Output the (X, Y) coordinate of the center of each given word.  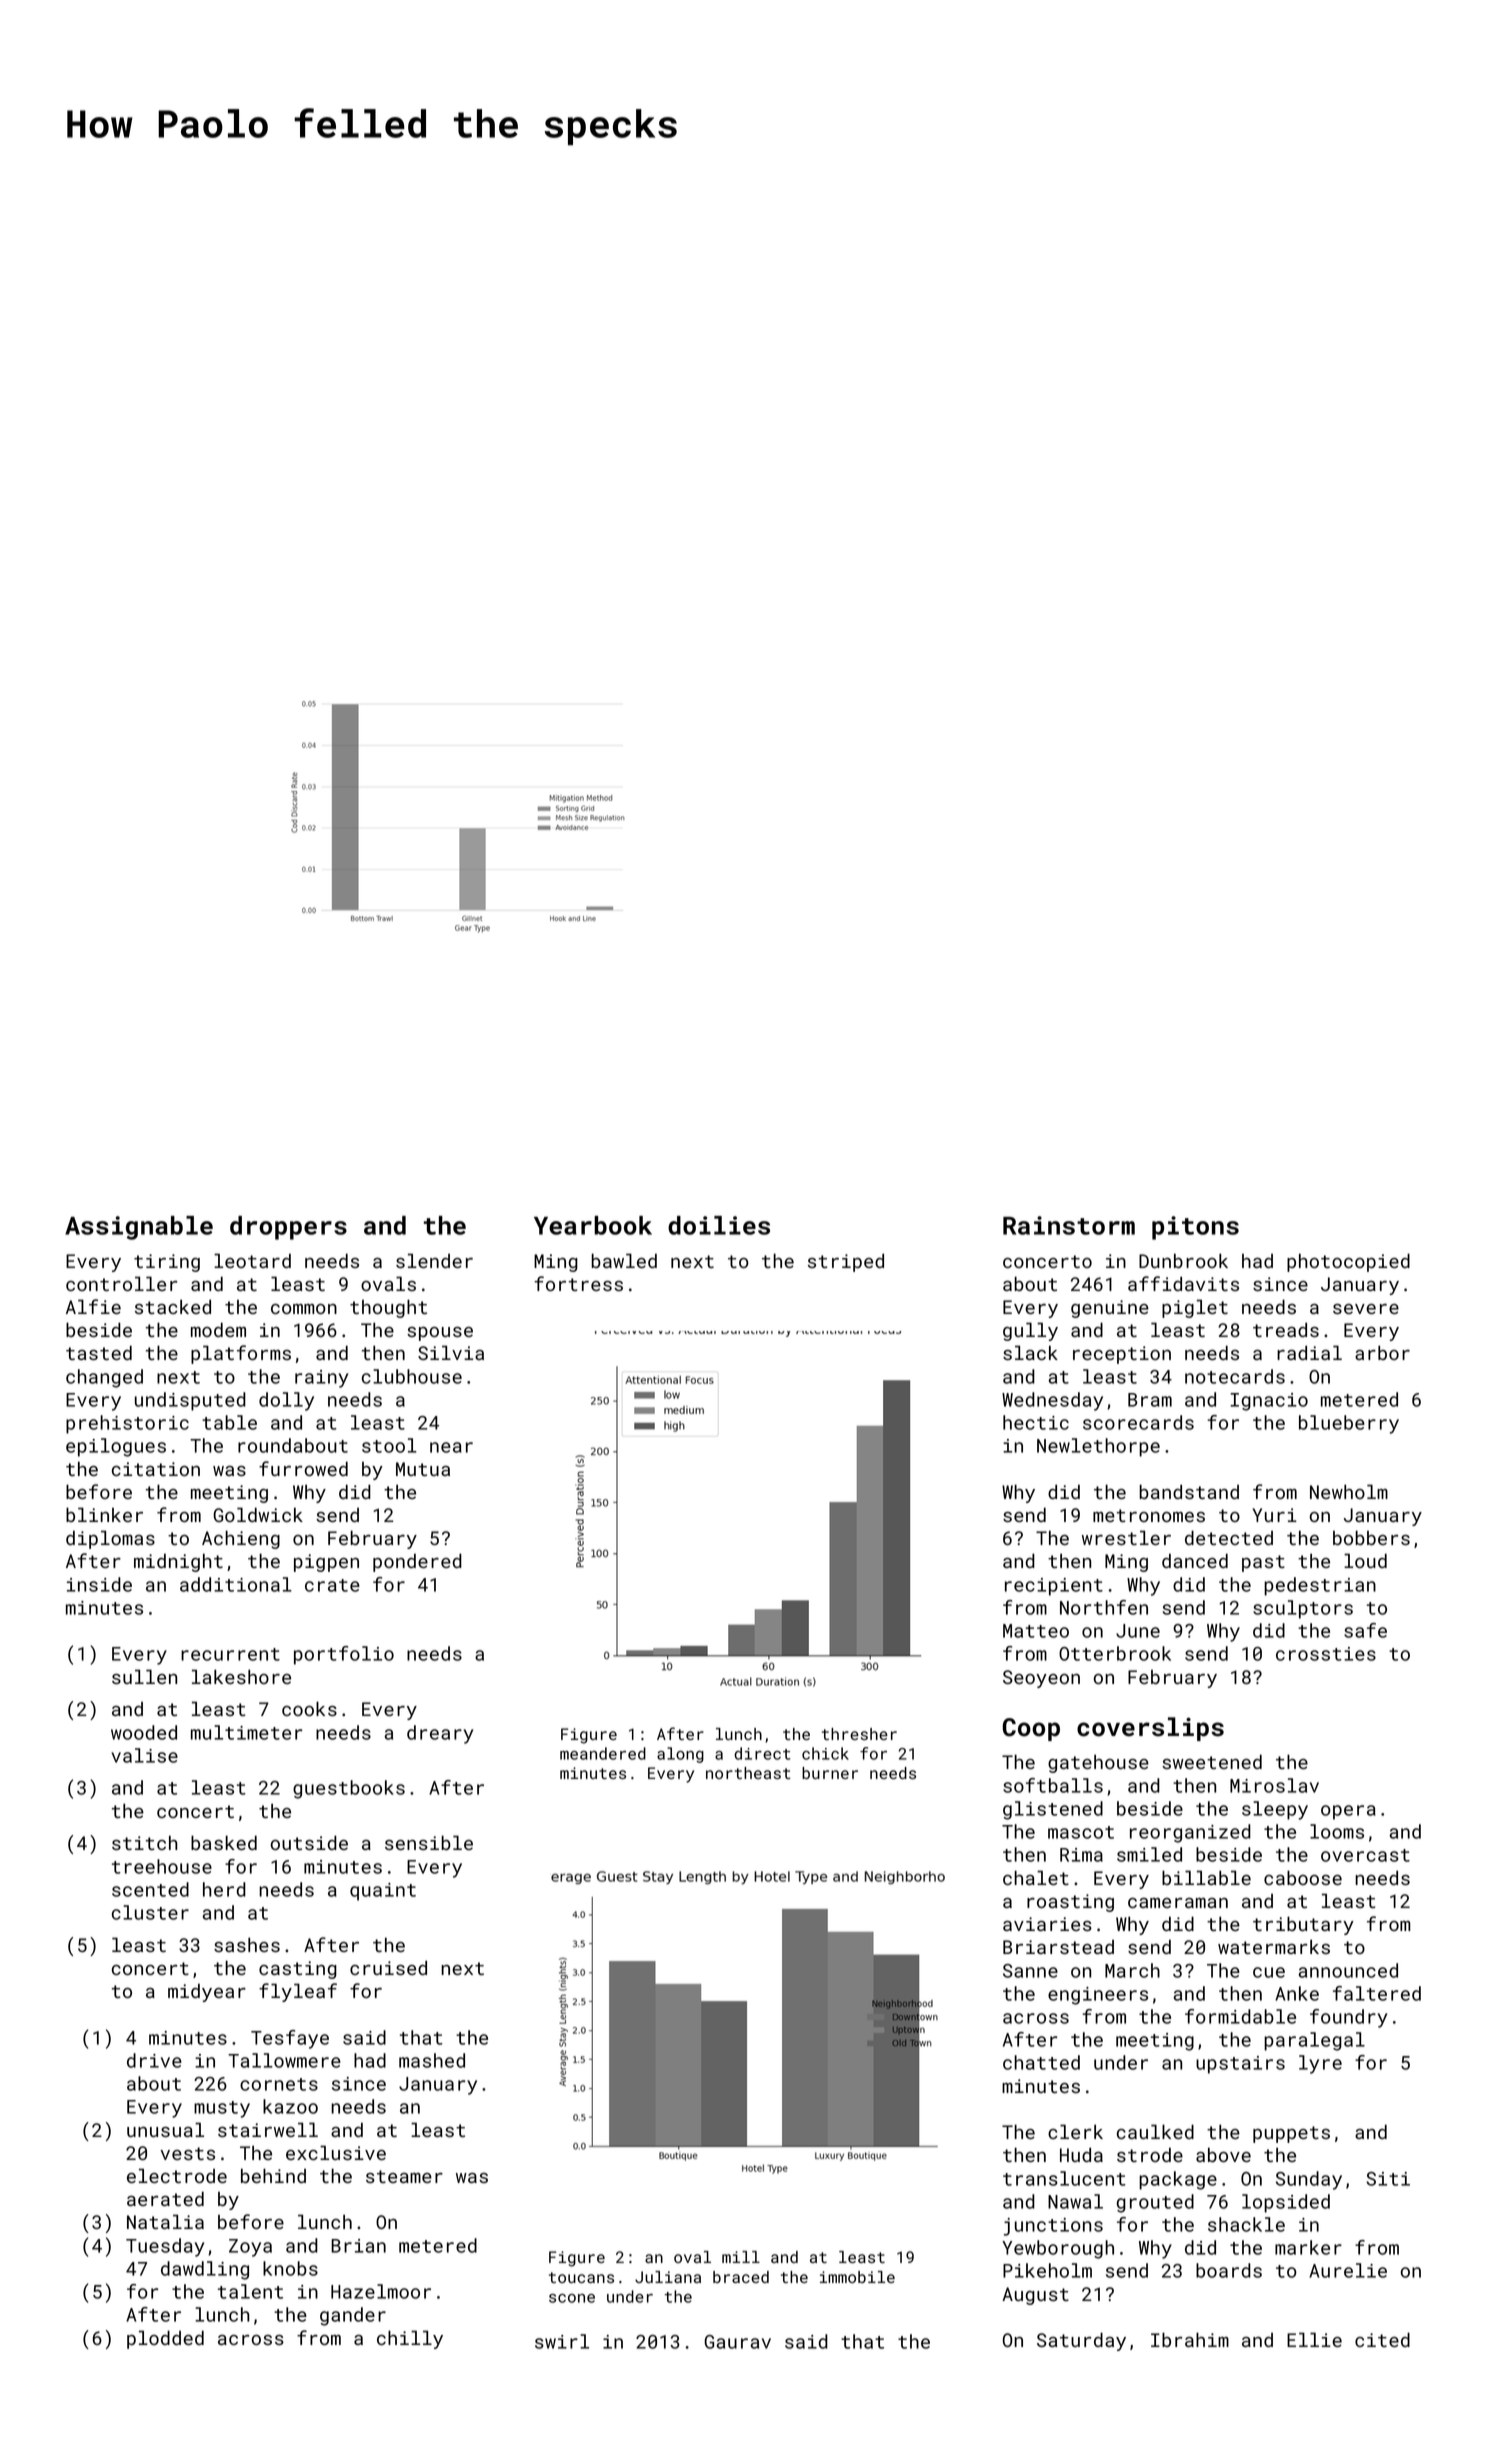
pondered (417, 1562)
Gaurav (737, 2342)
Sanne (1030, 1971)
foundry (1348, 2018)
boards (1229, 2270)
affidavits (1183, 1283)
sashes (247, 1944)
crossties (1326, 1654)
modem (218, 1329)
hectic (1036, 1422)
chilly (410, 2339)
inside (99, 1584)
